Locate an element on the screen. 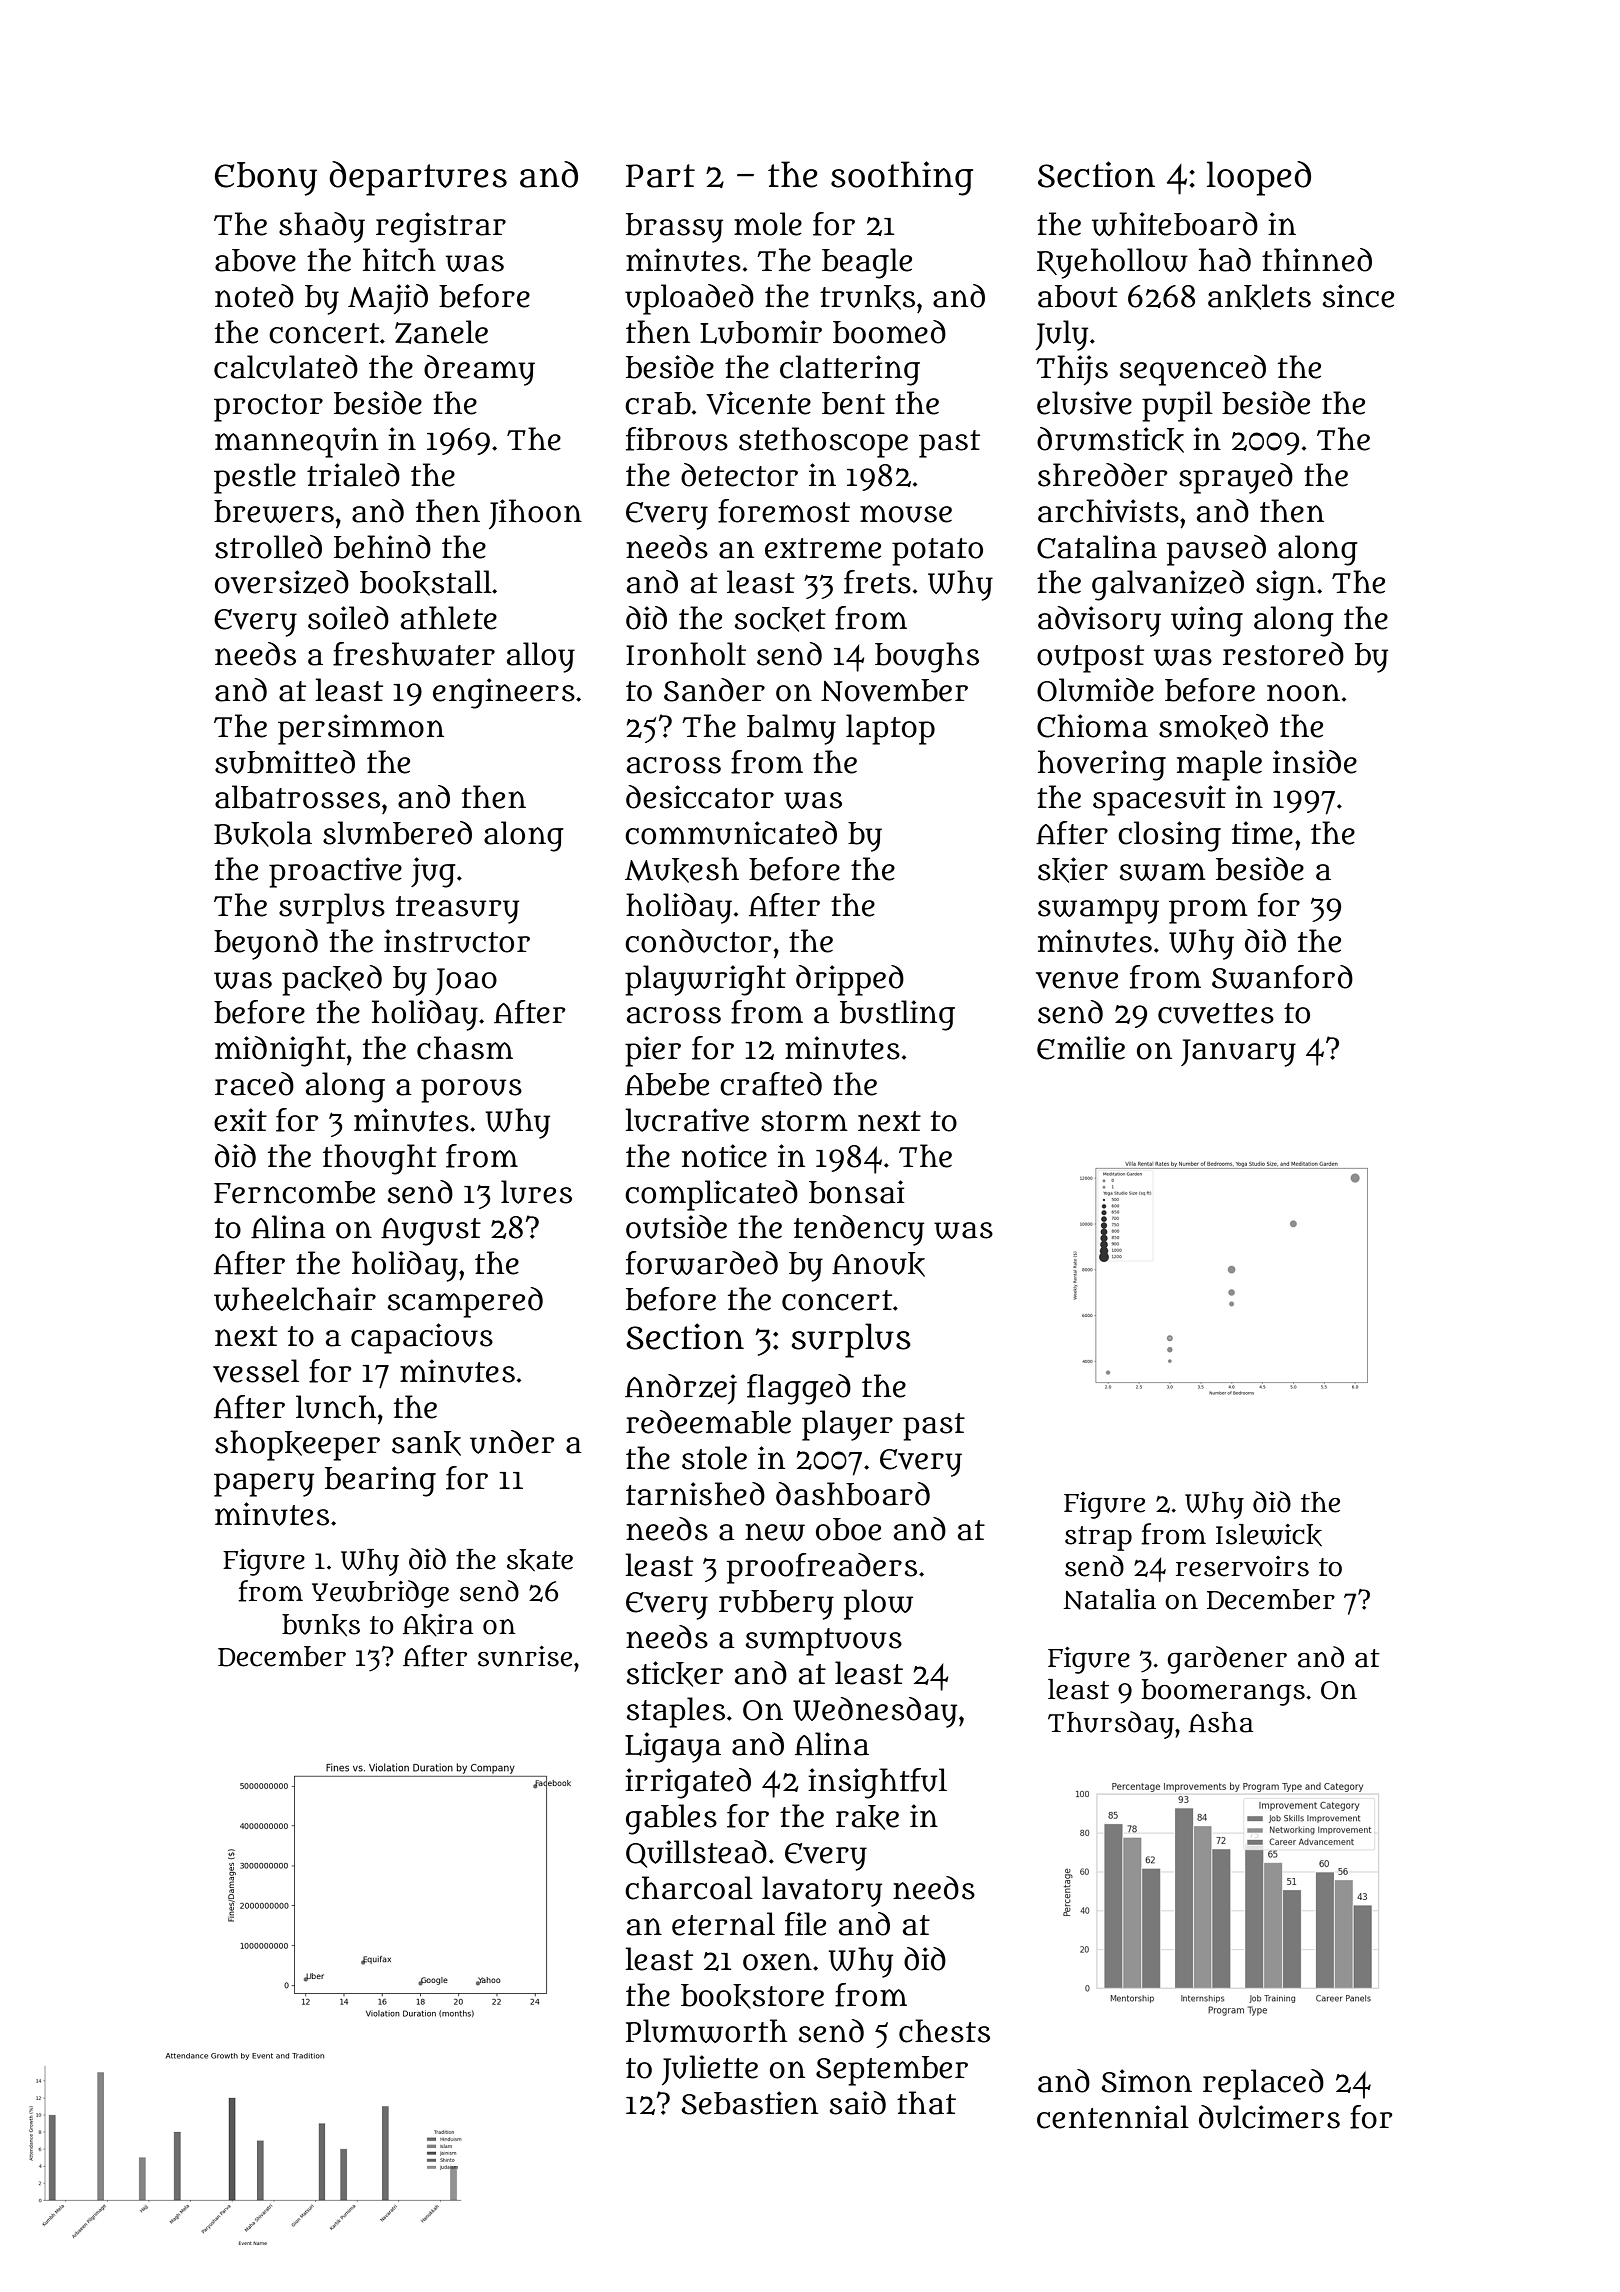 The width and height of the screenshot is (1620, 2292). soothing is located at coordinates (902, 178).
